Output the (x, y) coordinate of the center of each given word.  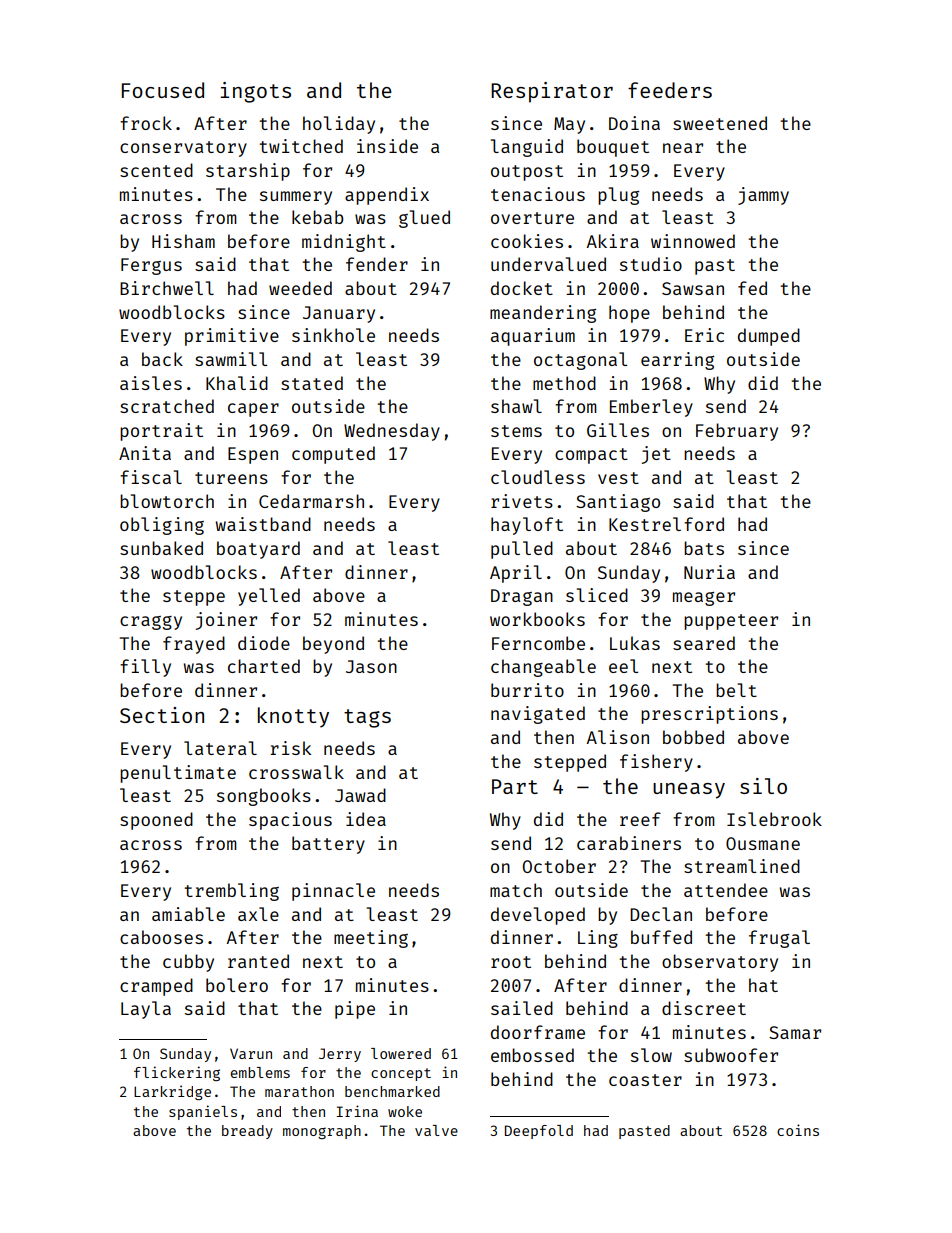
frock (146, 123)
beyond (333, 645)
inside (387, 146)
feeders (670, 90)
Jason (371, 666)
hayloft (527, 526)
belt (736, 690)
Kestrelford (666, 524)
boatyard (258, 550)
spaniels (203, 1112)
